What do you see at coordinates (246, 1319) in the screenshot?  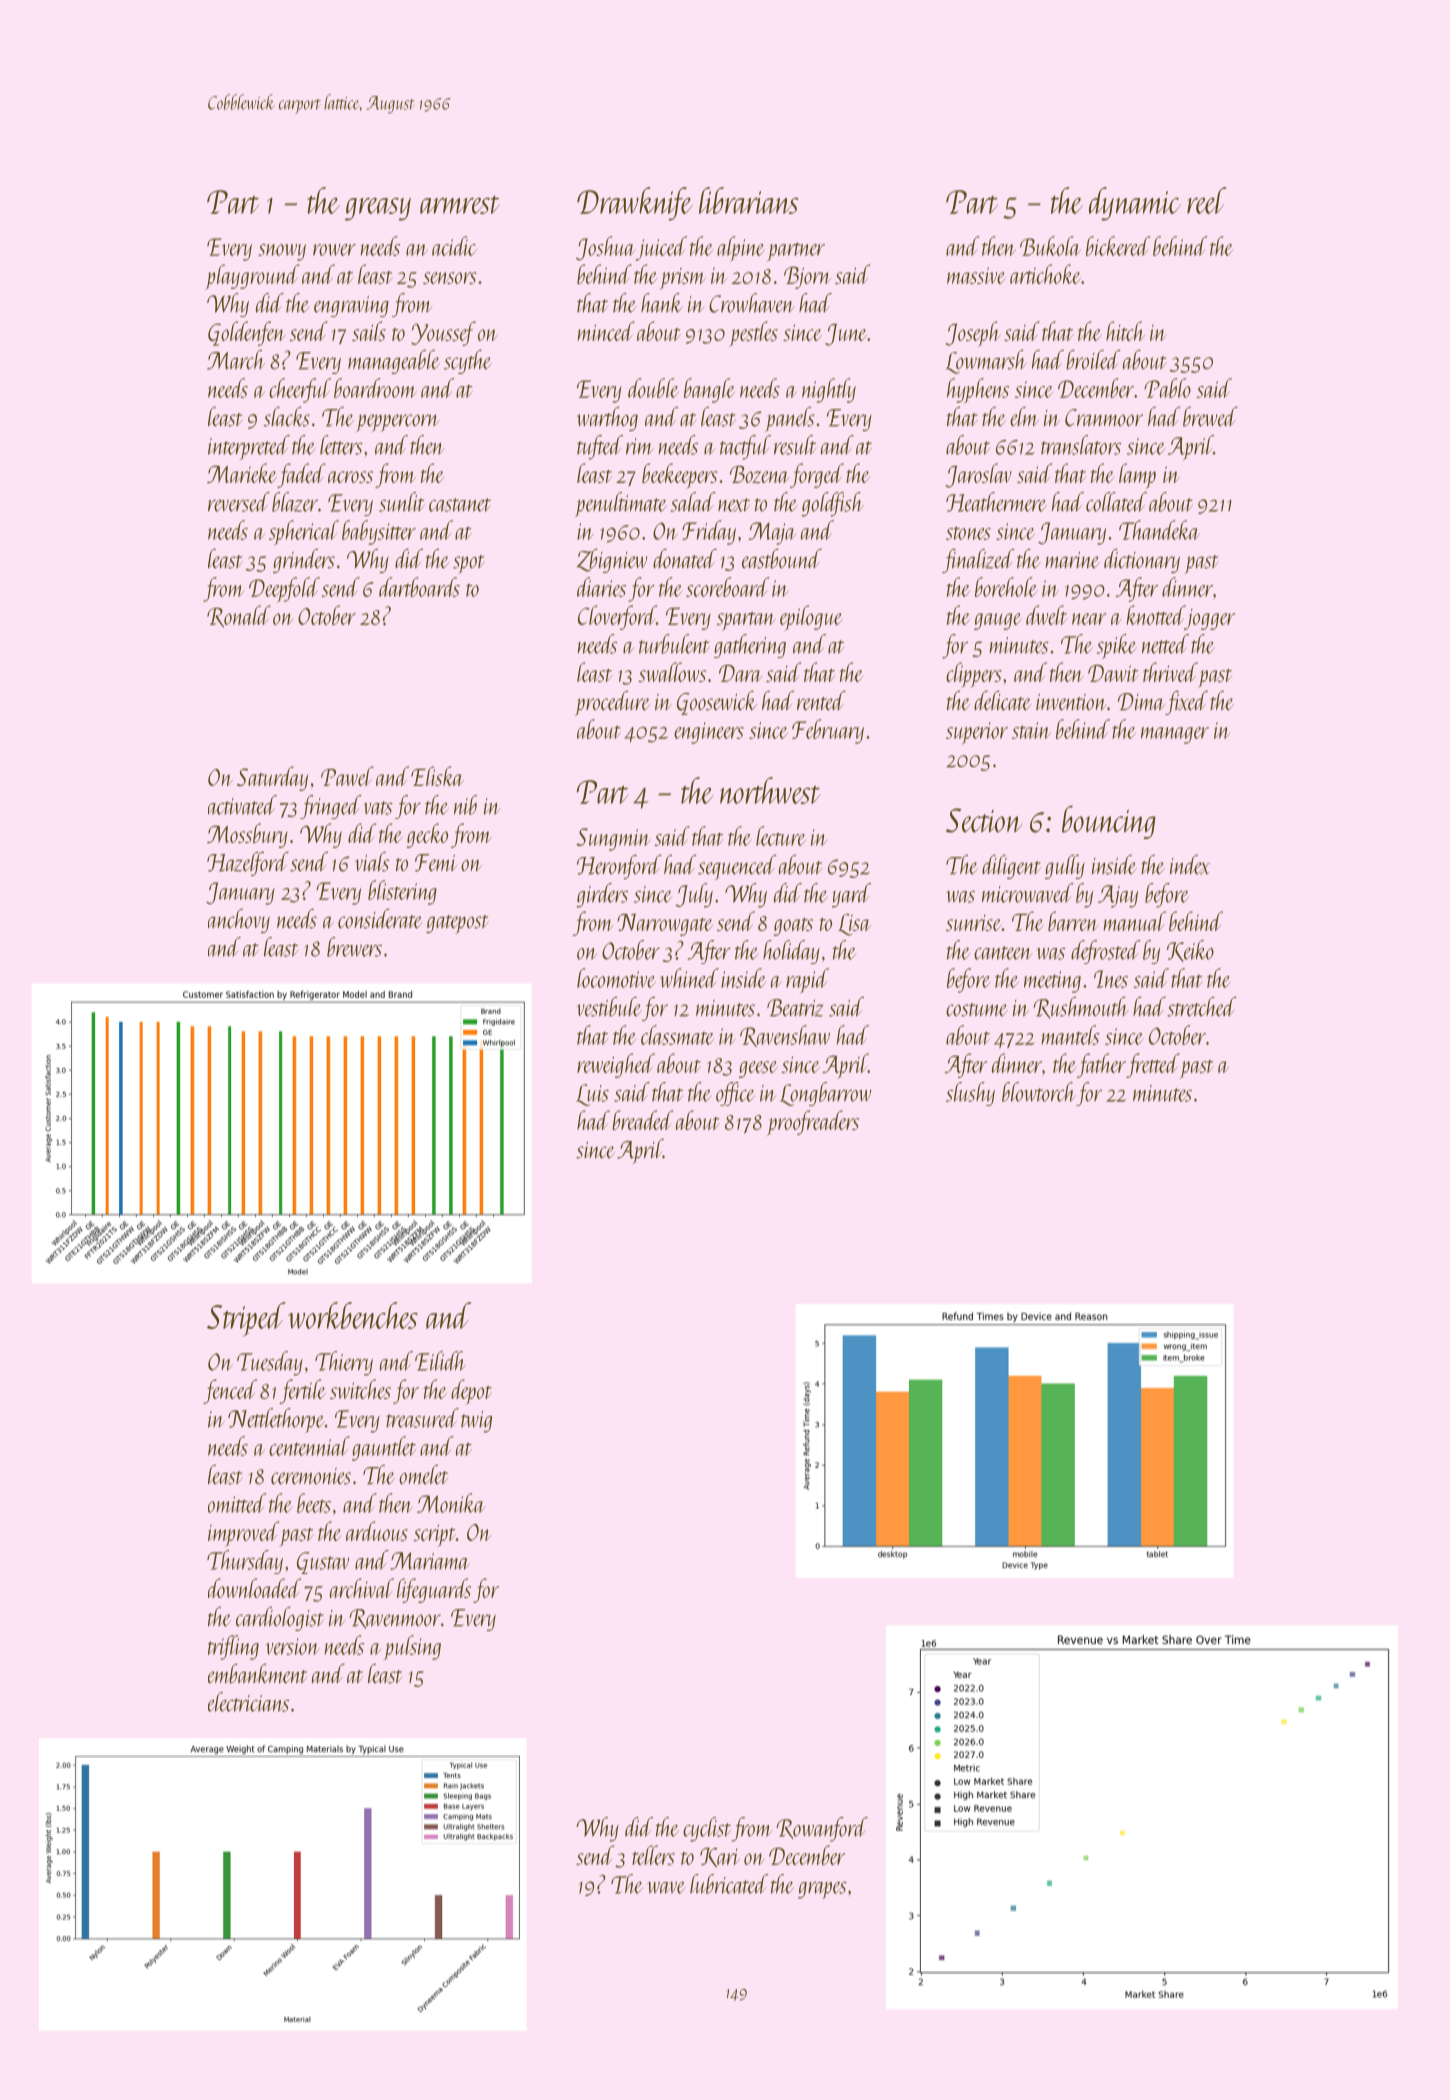 I see `Striped` at bounding box center [246, 1319].
